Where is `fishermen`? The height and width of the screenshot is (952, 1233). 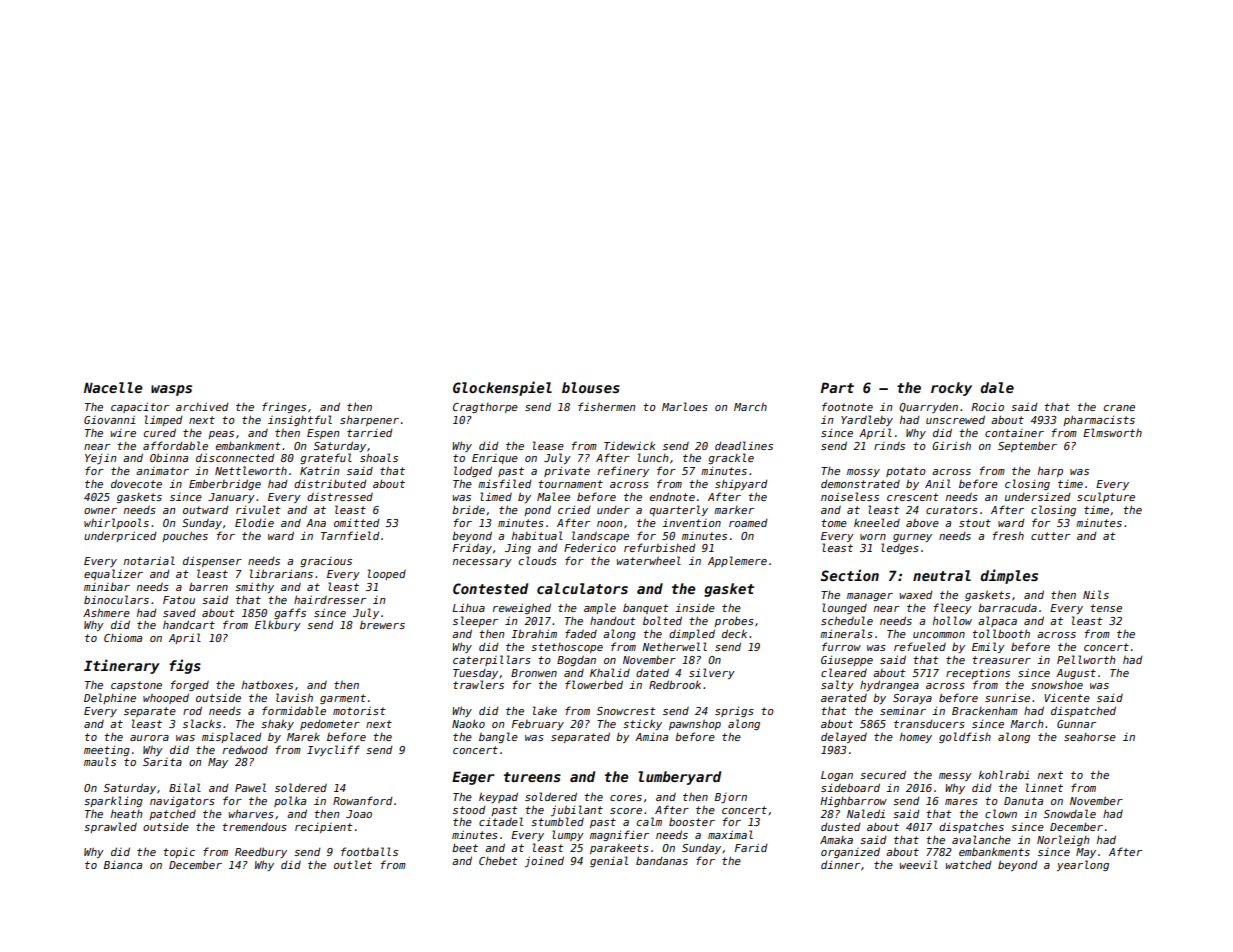
fishermen is located at coordinates (606, 406).
